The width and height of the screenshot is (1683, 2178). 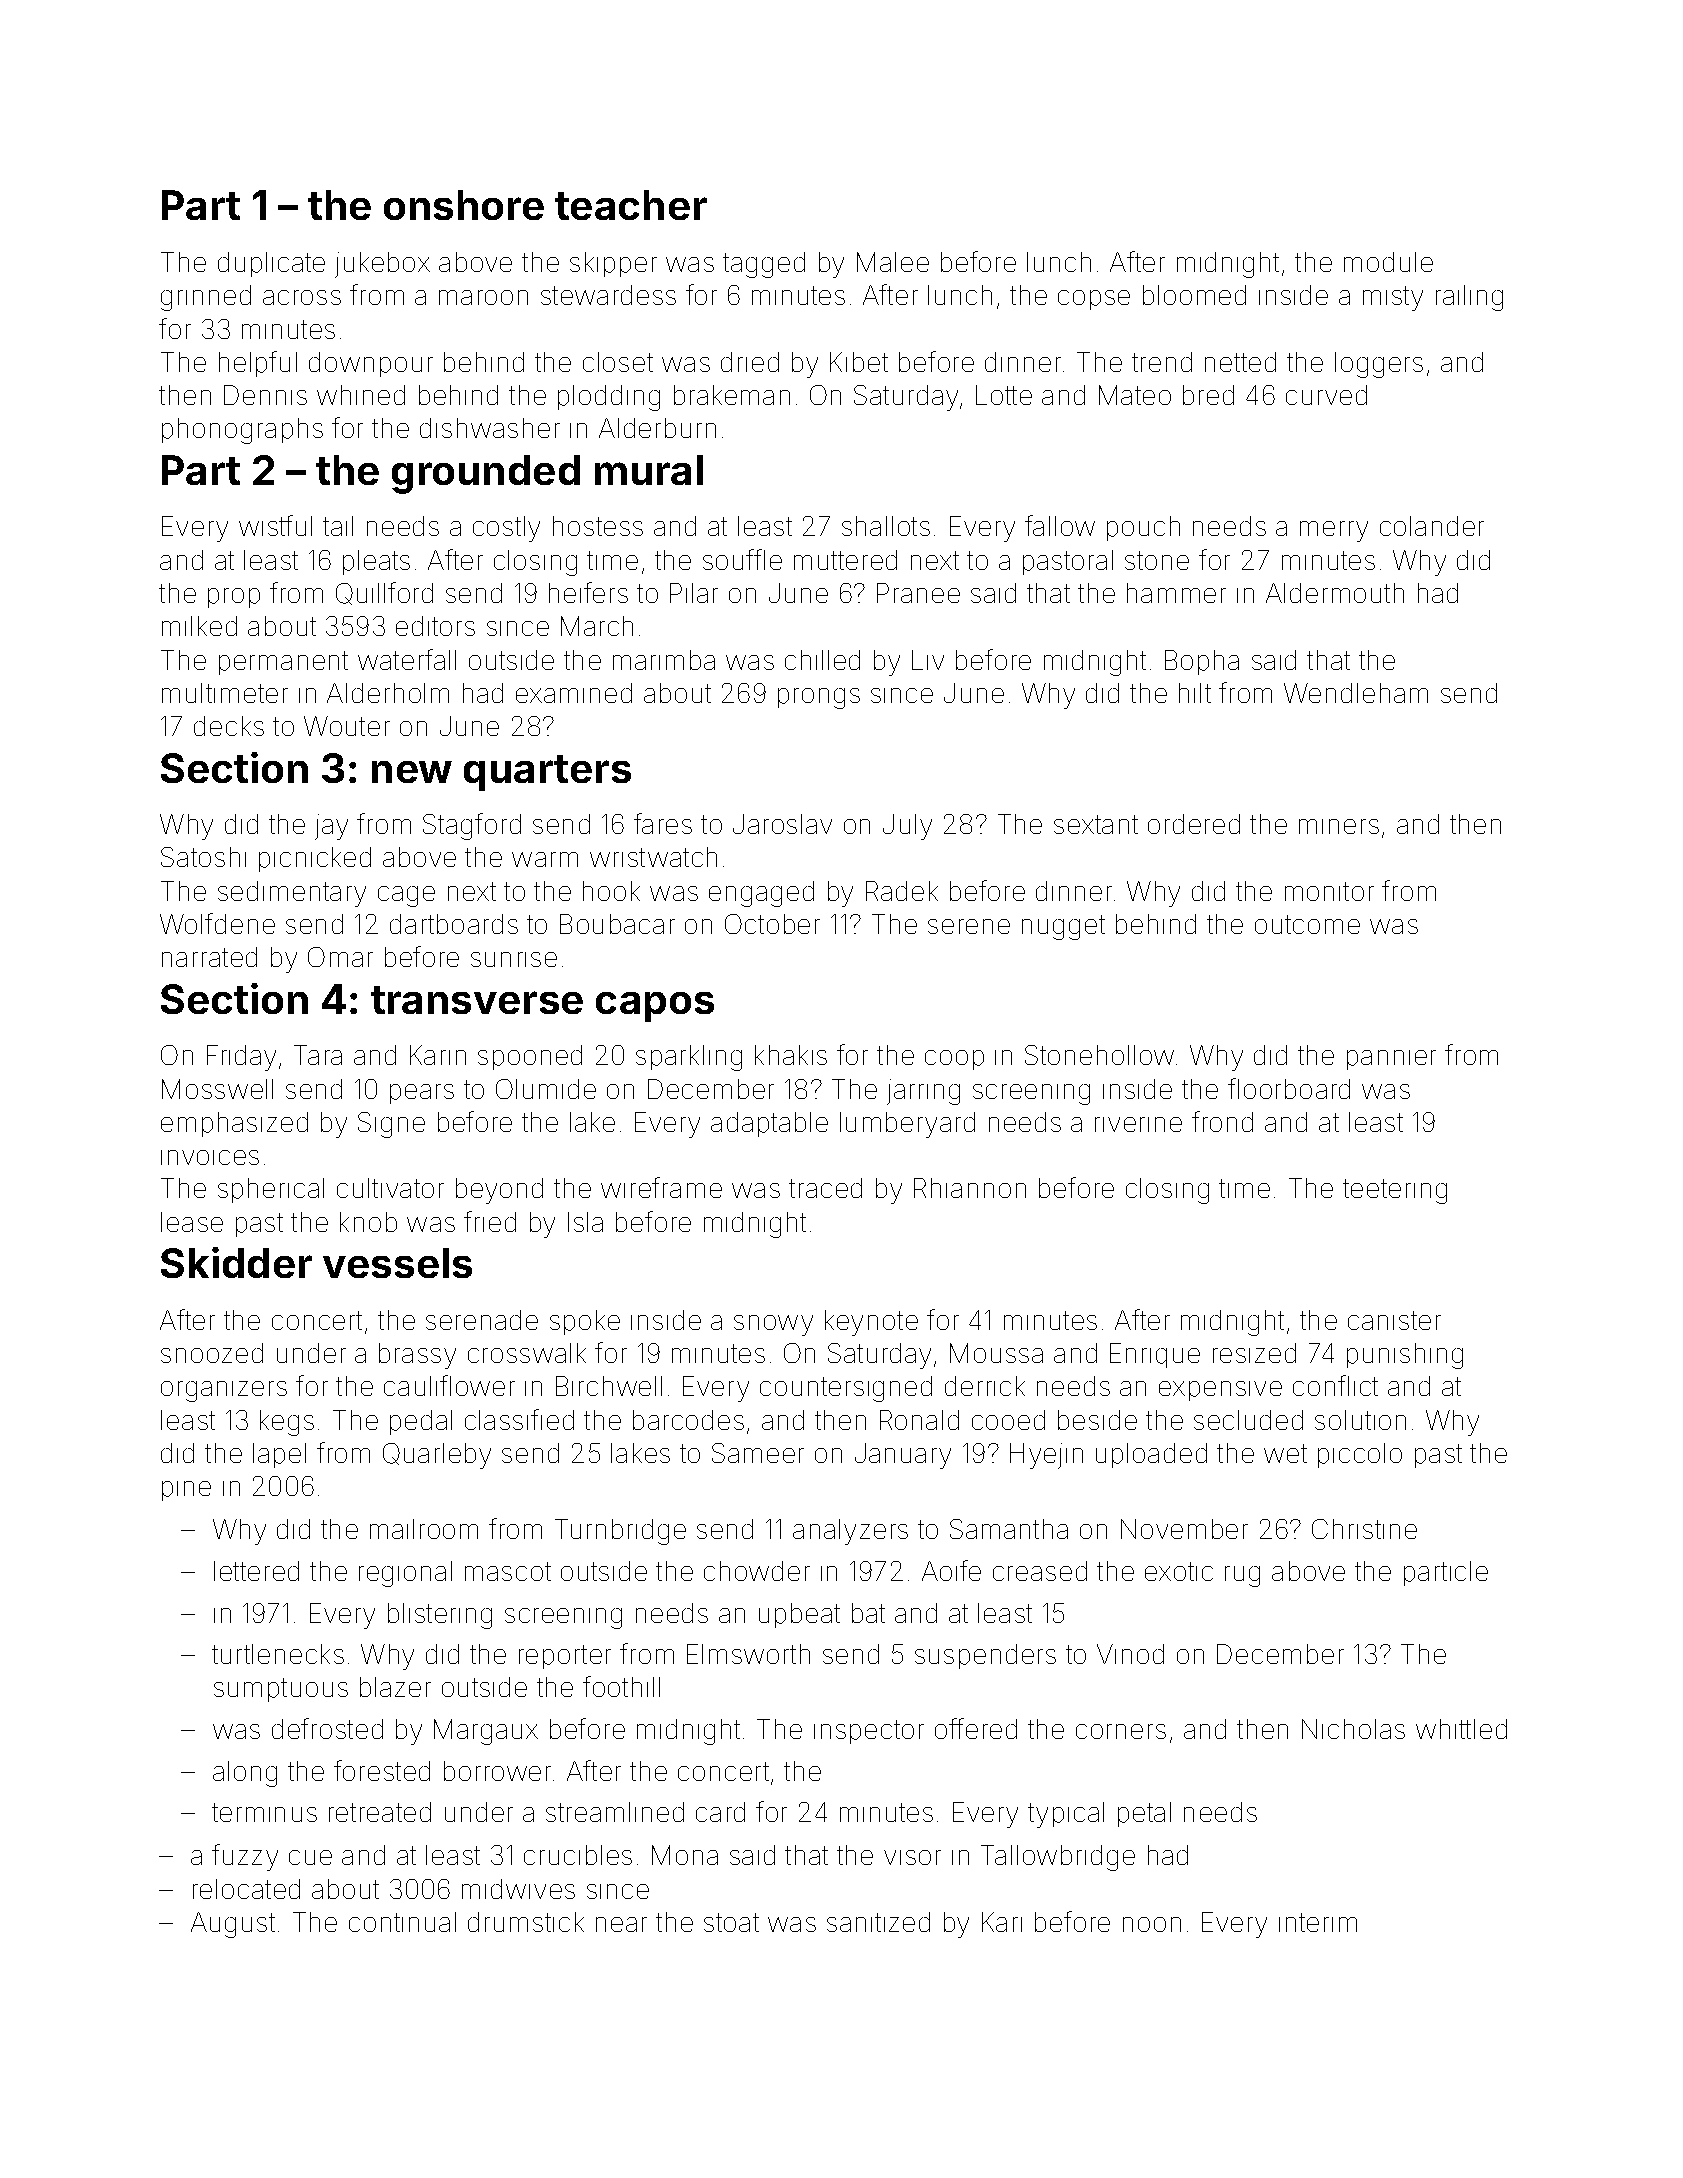 What do you see at coordinates (661, 1187) in the screenshot?
I see `wireframe` at bounding box center [661, 1187].
